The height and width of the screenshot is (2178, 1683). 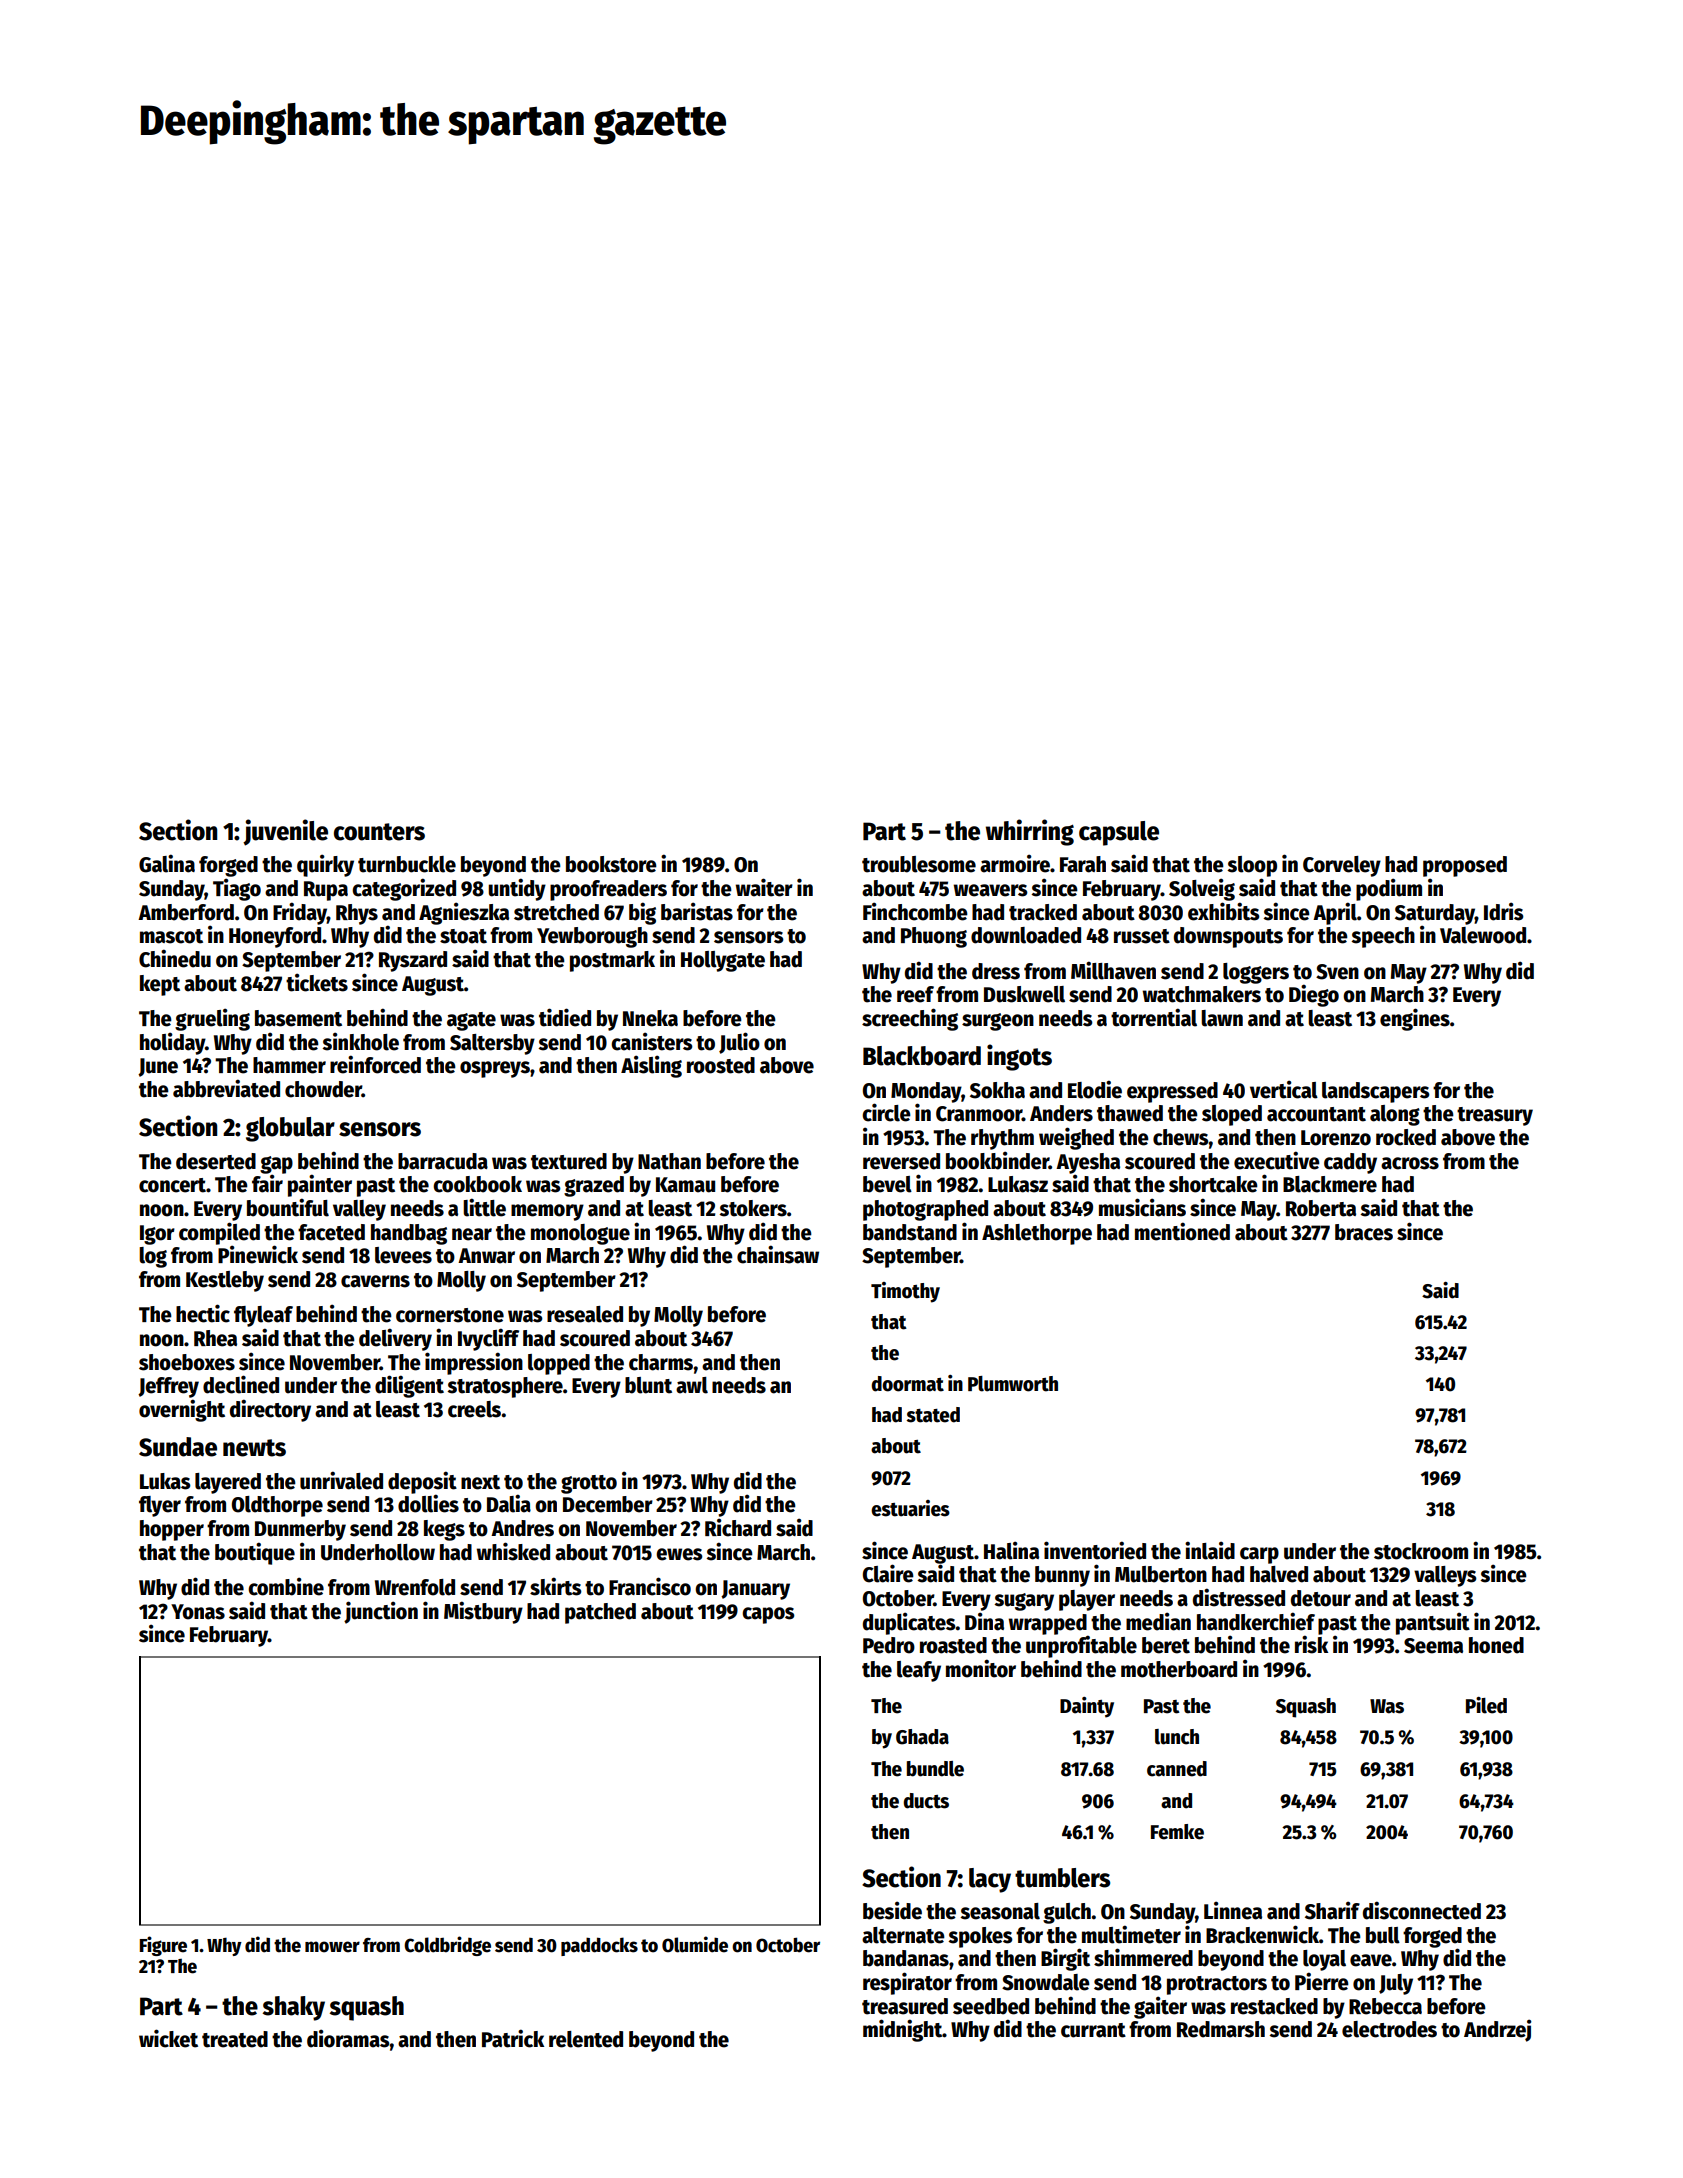 What do you see at coordinates (1119, 833) in the screenshot?
I see `capsule` at bounding box center [1119, 833].
